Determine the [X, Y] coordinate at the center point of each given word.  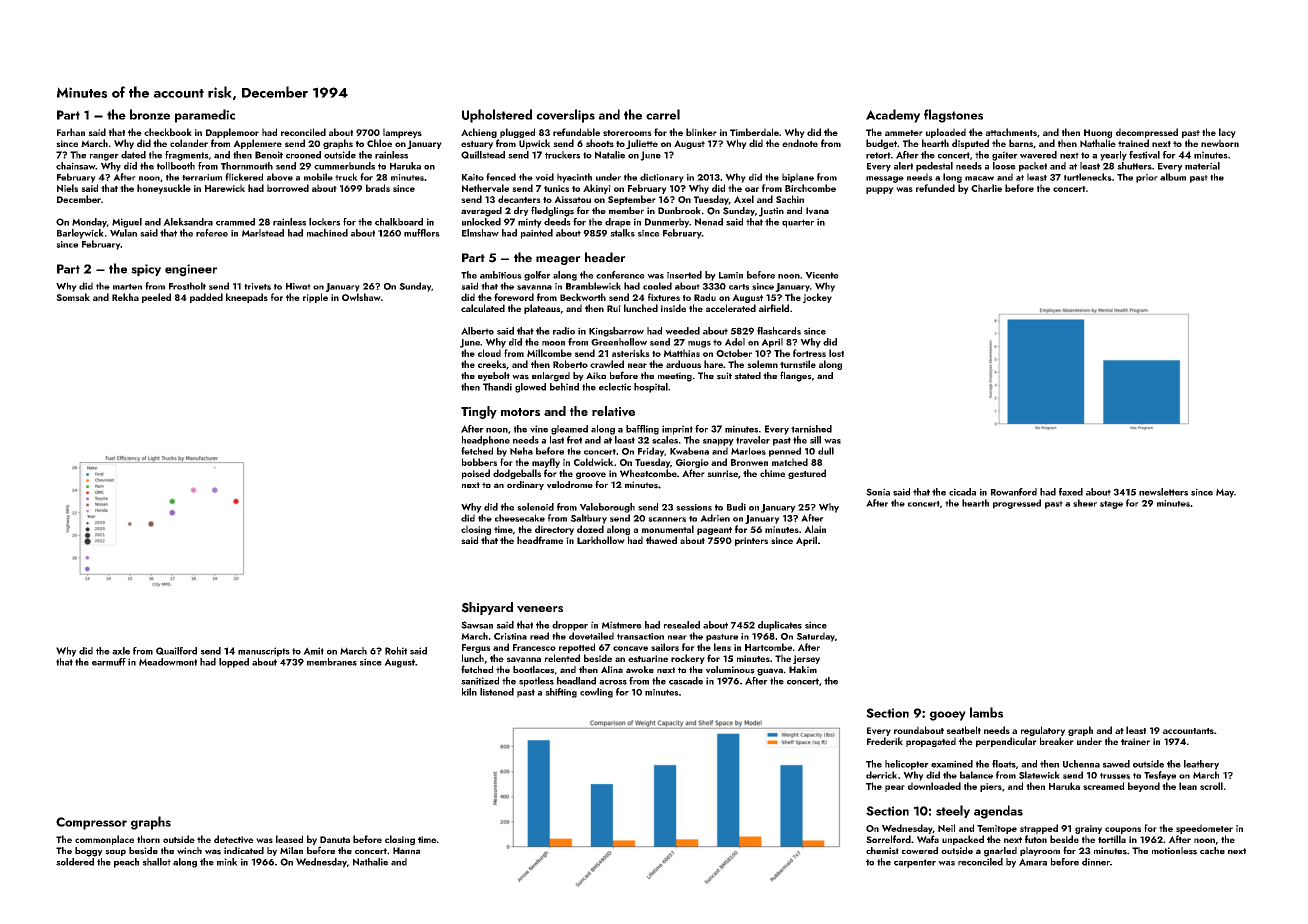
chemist [882, 851]
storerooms [627, 133]
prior [1147, 178]
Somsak [73, 297]
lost [836, 353]
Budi [736, 507]
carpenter [915, 863]
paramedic [205, 116]
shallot [157, 862]
